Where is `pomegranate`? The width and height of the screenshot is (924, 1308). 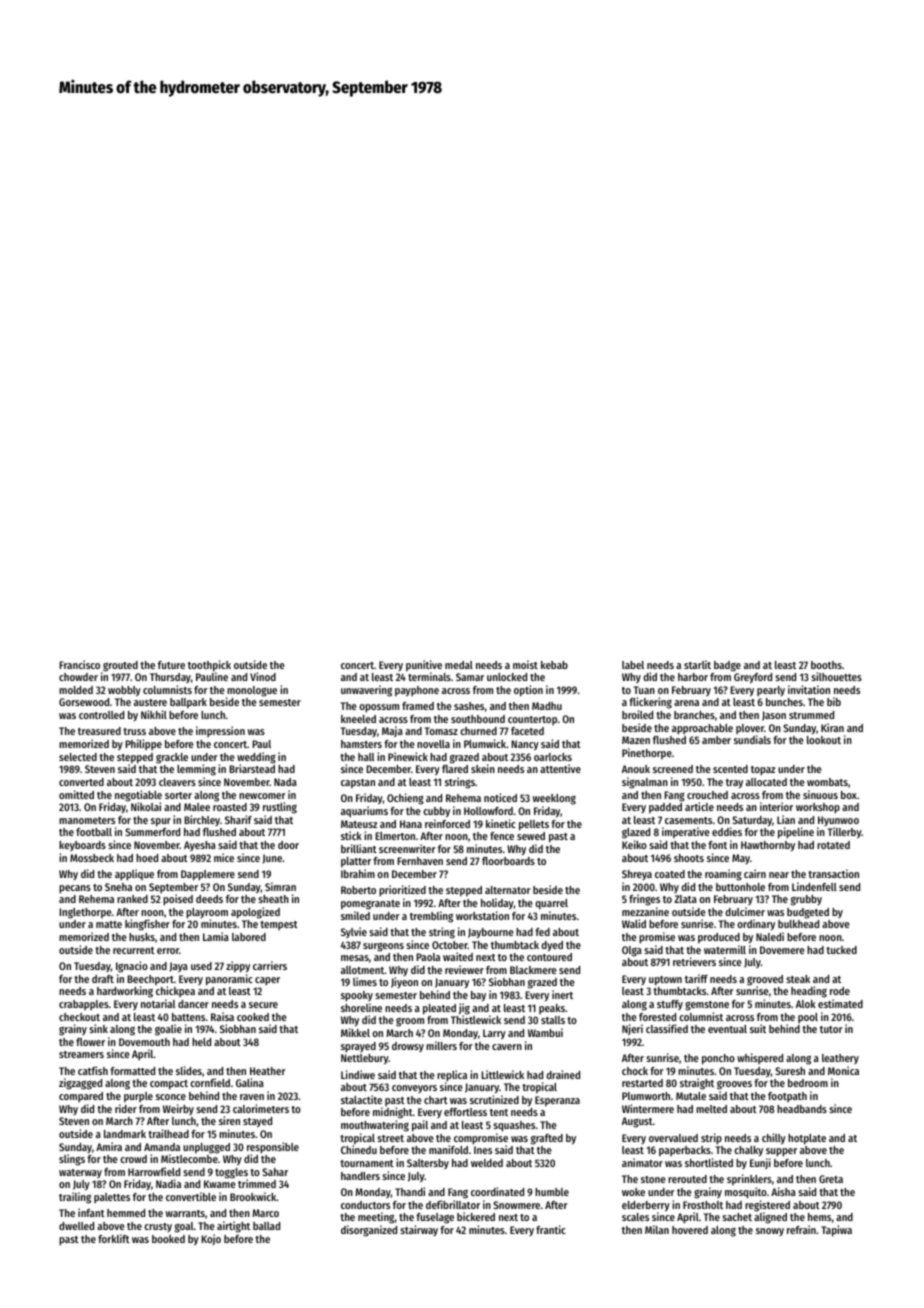 pomegranate is located at coordinates (370, 905).
